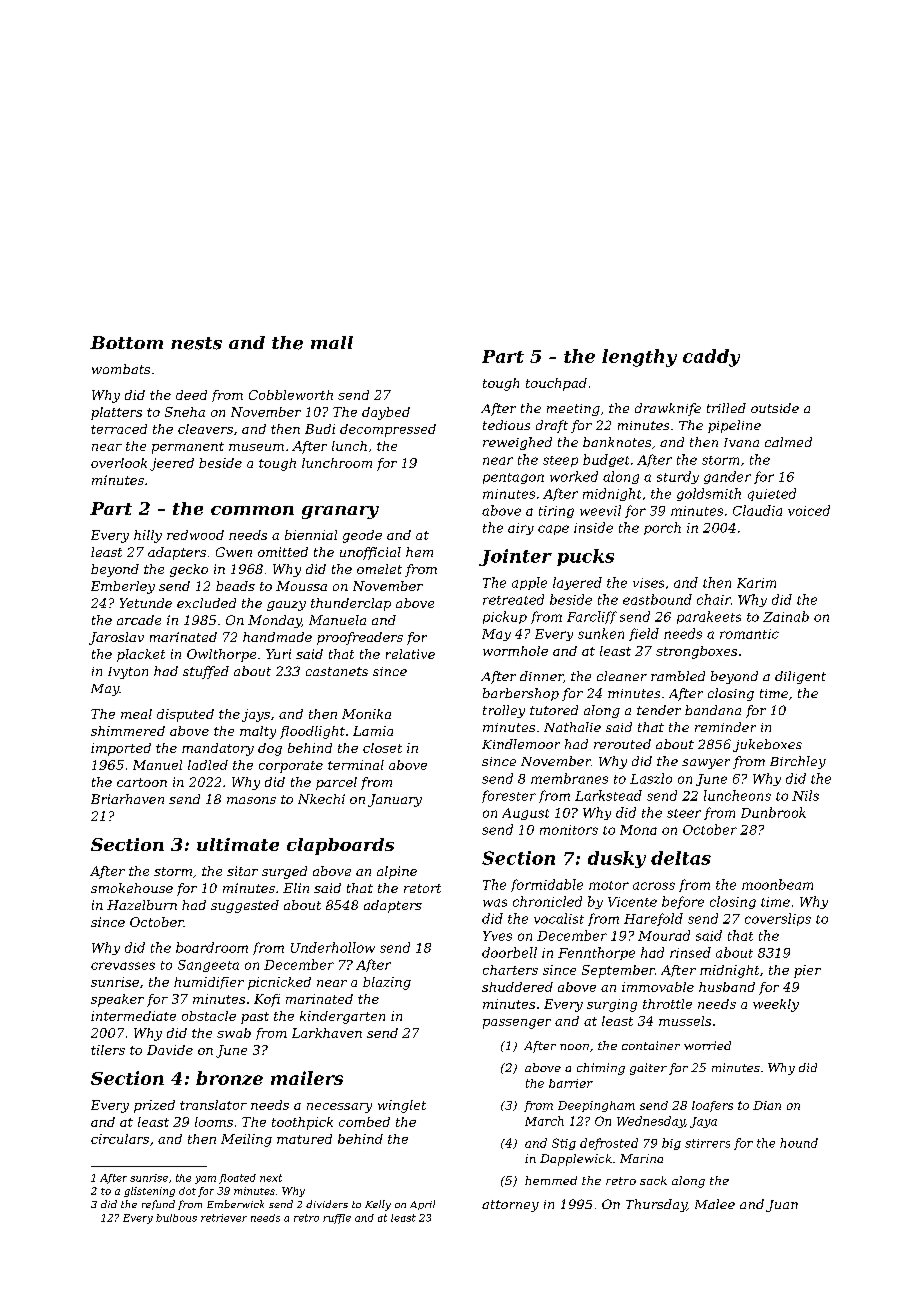 The width and height of the image is (924, 1308). I want to click on Nils, so click(805, 795).
